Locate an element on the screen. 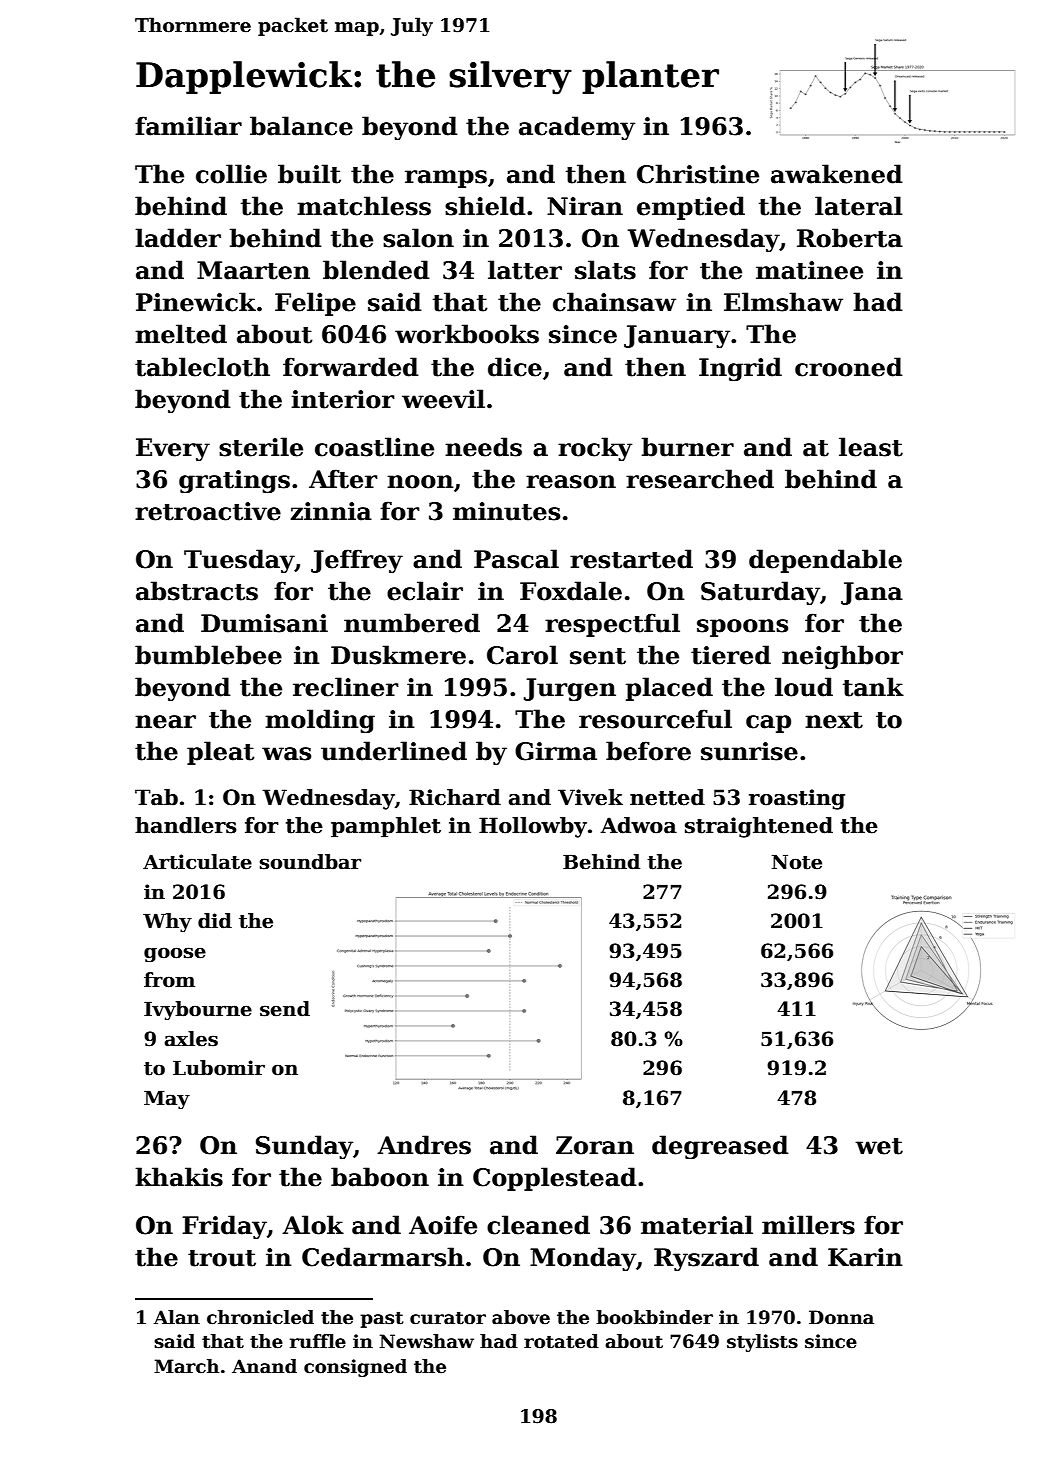  rotated is located at coordinates (561, 1341).
